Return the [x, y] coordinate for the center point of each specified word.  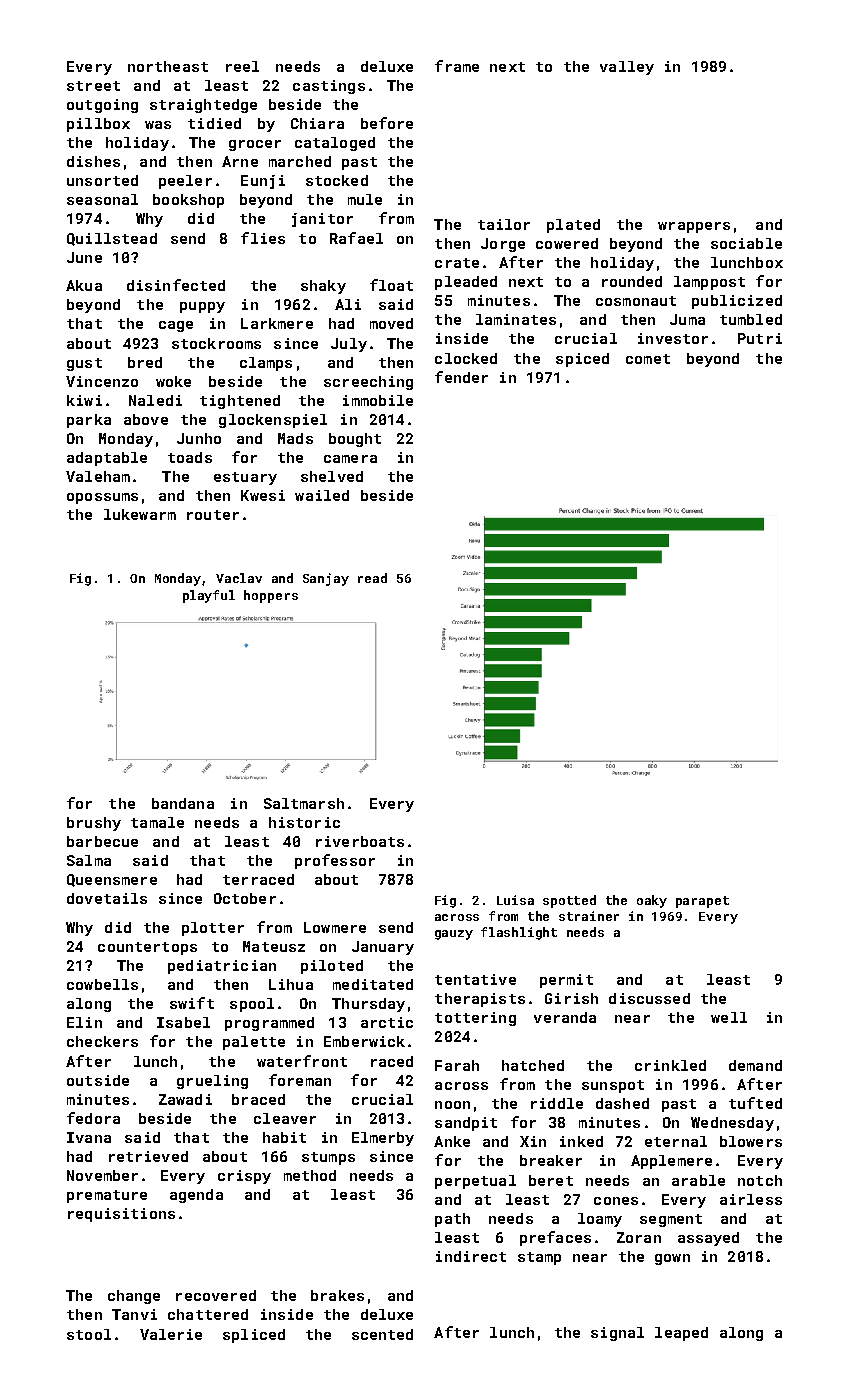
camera [350, 459]
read [372, 578]
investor [673, 338]
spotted [569, 901]
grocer [255, 145]
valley [627, 68]
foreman [300, 1080]
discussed [649, 998]
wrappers [694, 227]
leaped [681, 1334]
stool [89, 1334]
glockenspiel [273, 421]
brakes [337, 1295]
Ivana [89, 1137]
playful [209, 596]
